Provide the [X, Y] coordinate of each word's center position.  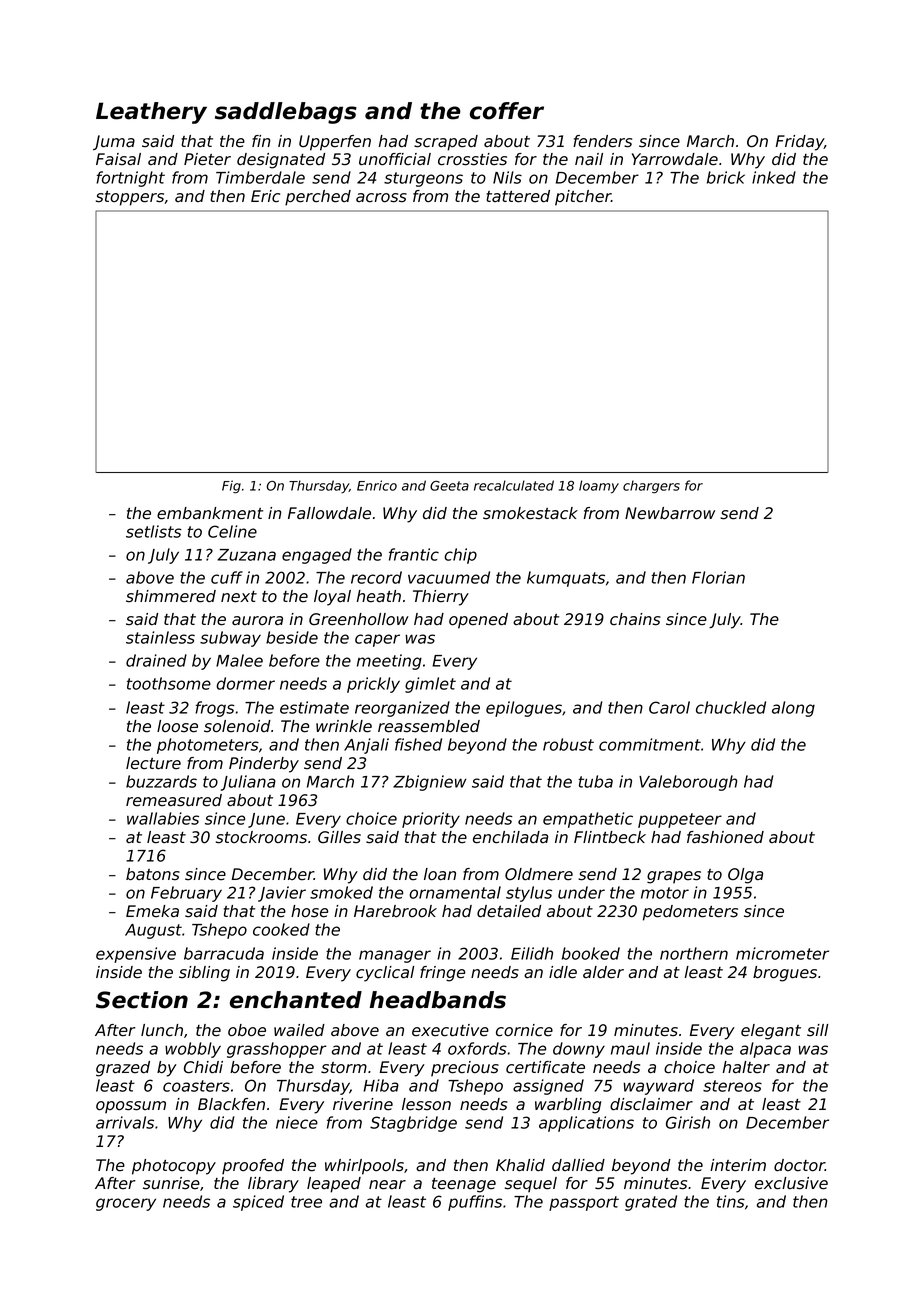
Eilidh [532, 953]
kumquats [566, 579]
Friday [800, 143]
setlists [154, 531]
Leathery [151, 113]
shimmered [171, 596]
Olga [745, 876]
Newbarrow [670, 513]
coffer [507, 111]
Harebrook [395, 911]
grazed [123, 1069]
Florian [718, 577]
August [153, 931]
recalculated [514, 485]
